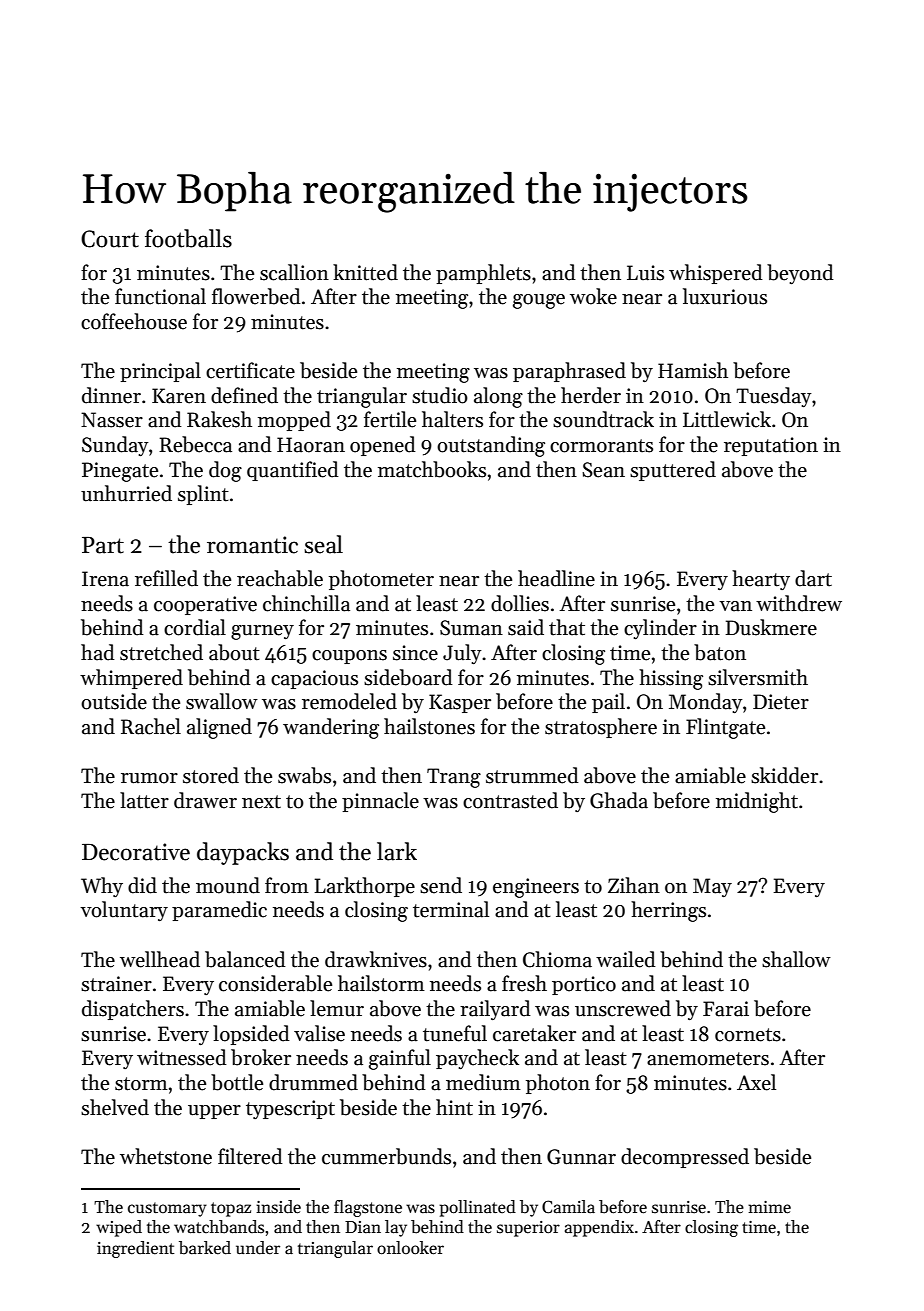 Image resolution: width=924 pixels, height=1311 pixels. I want to click on Sean, so click(603, 470).
